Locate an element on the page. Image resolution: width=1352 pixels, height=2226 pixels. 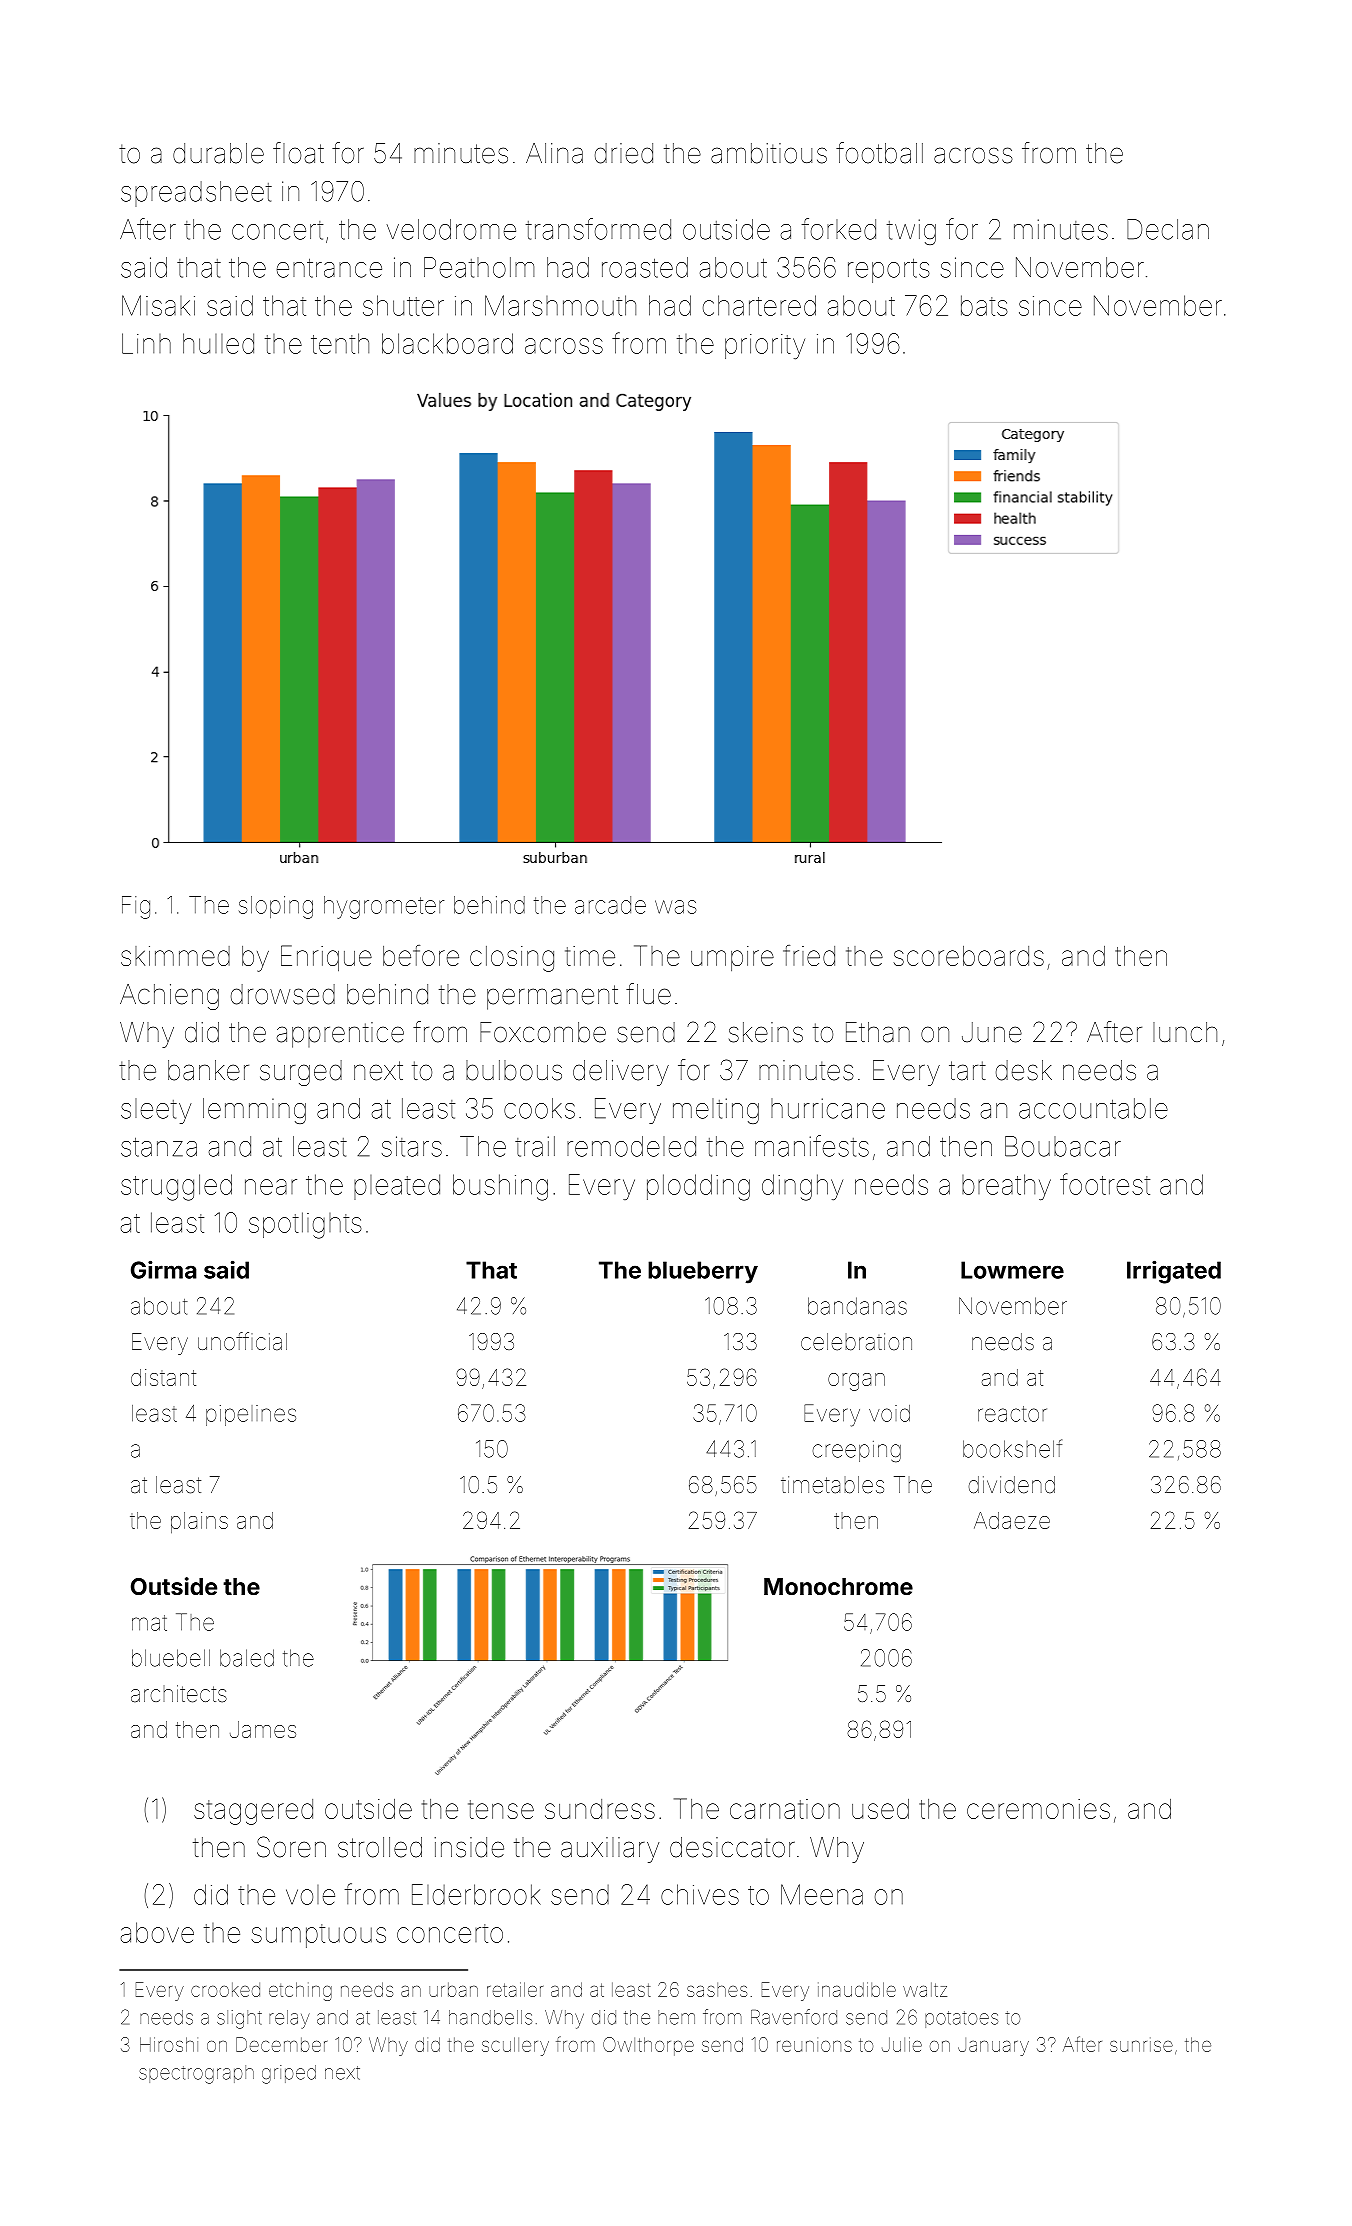
dried is located at coordinates (624, 153).
